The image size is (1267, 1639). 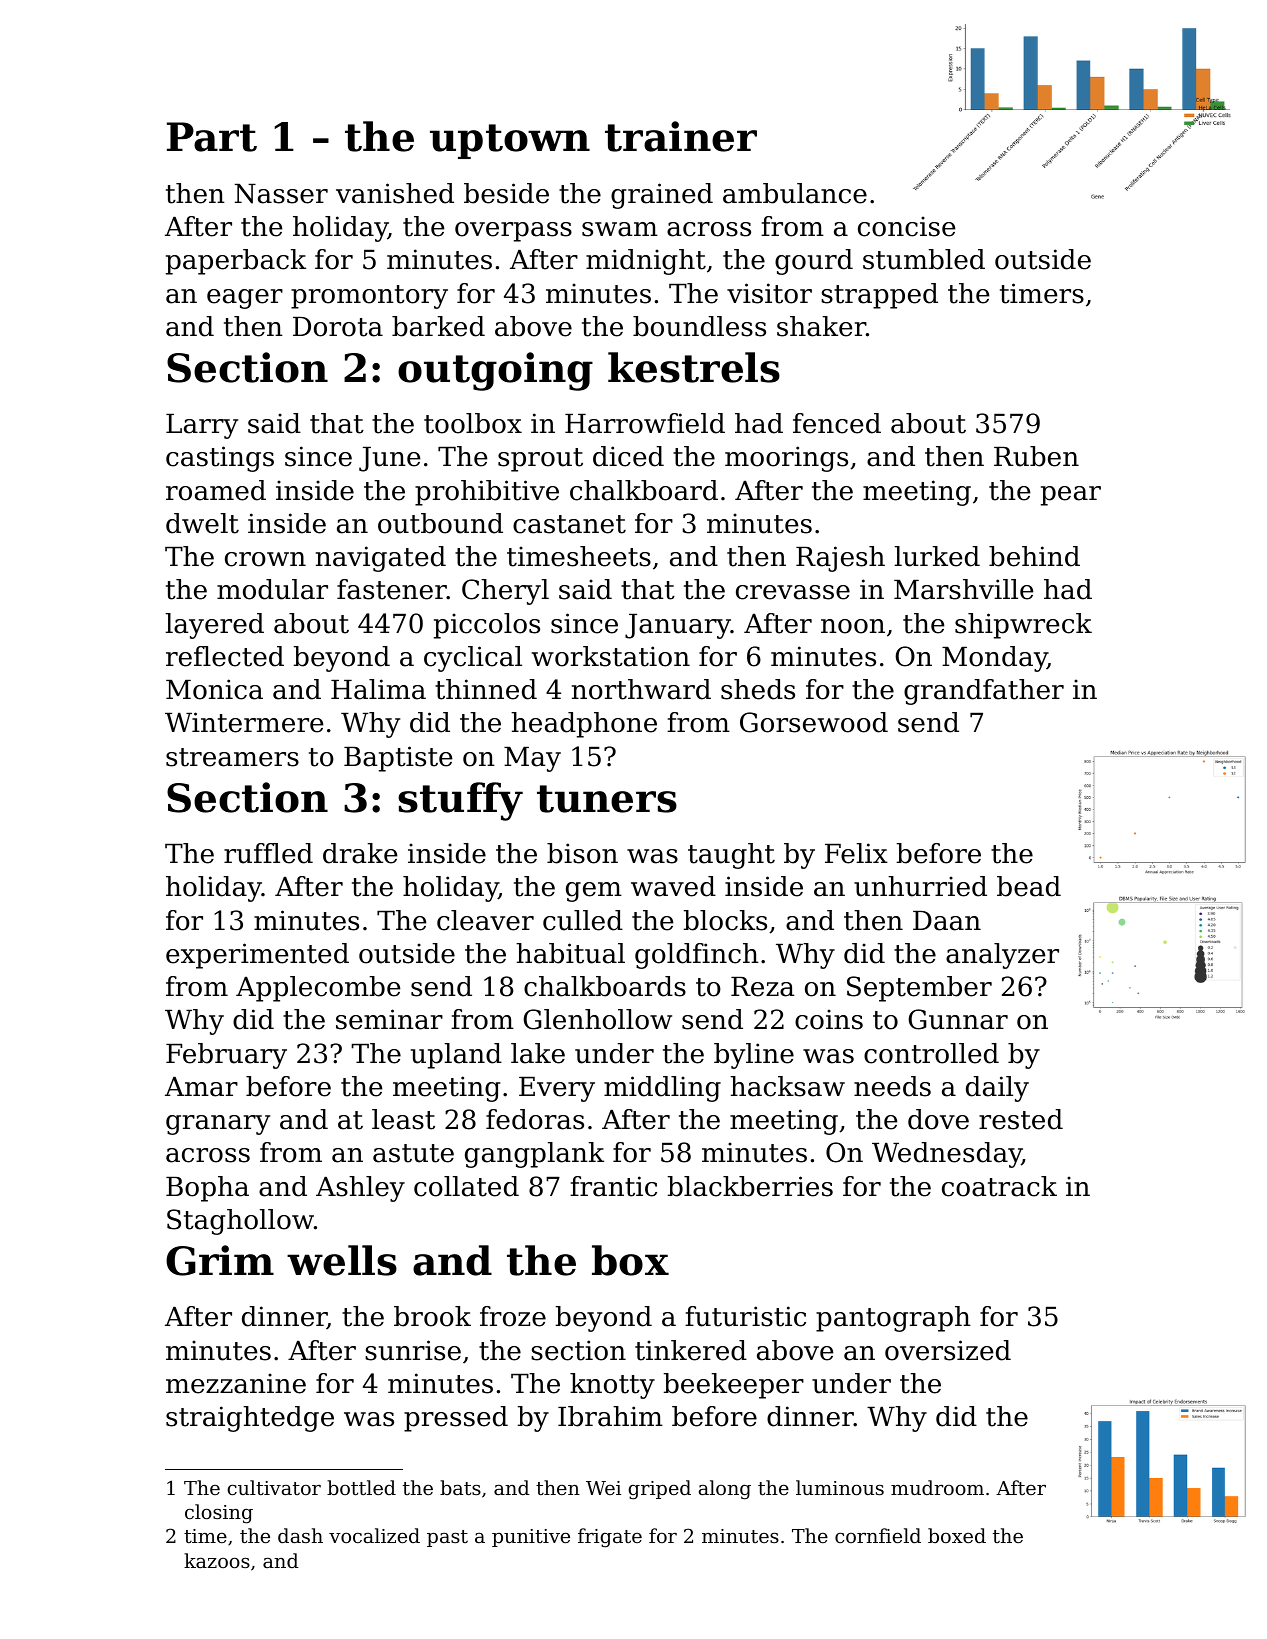 What do you see at coordinates (217, 1560) in the screenshot?
I see `kazoos` at bounding box center [217, 1560].
